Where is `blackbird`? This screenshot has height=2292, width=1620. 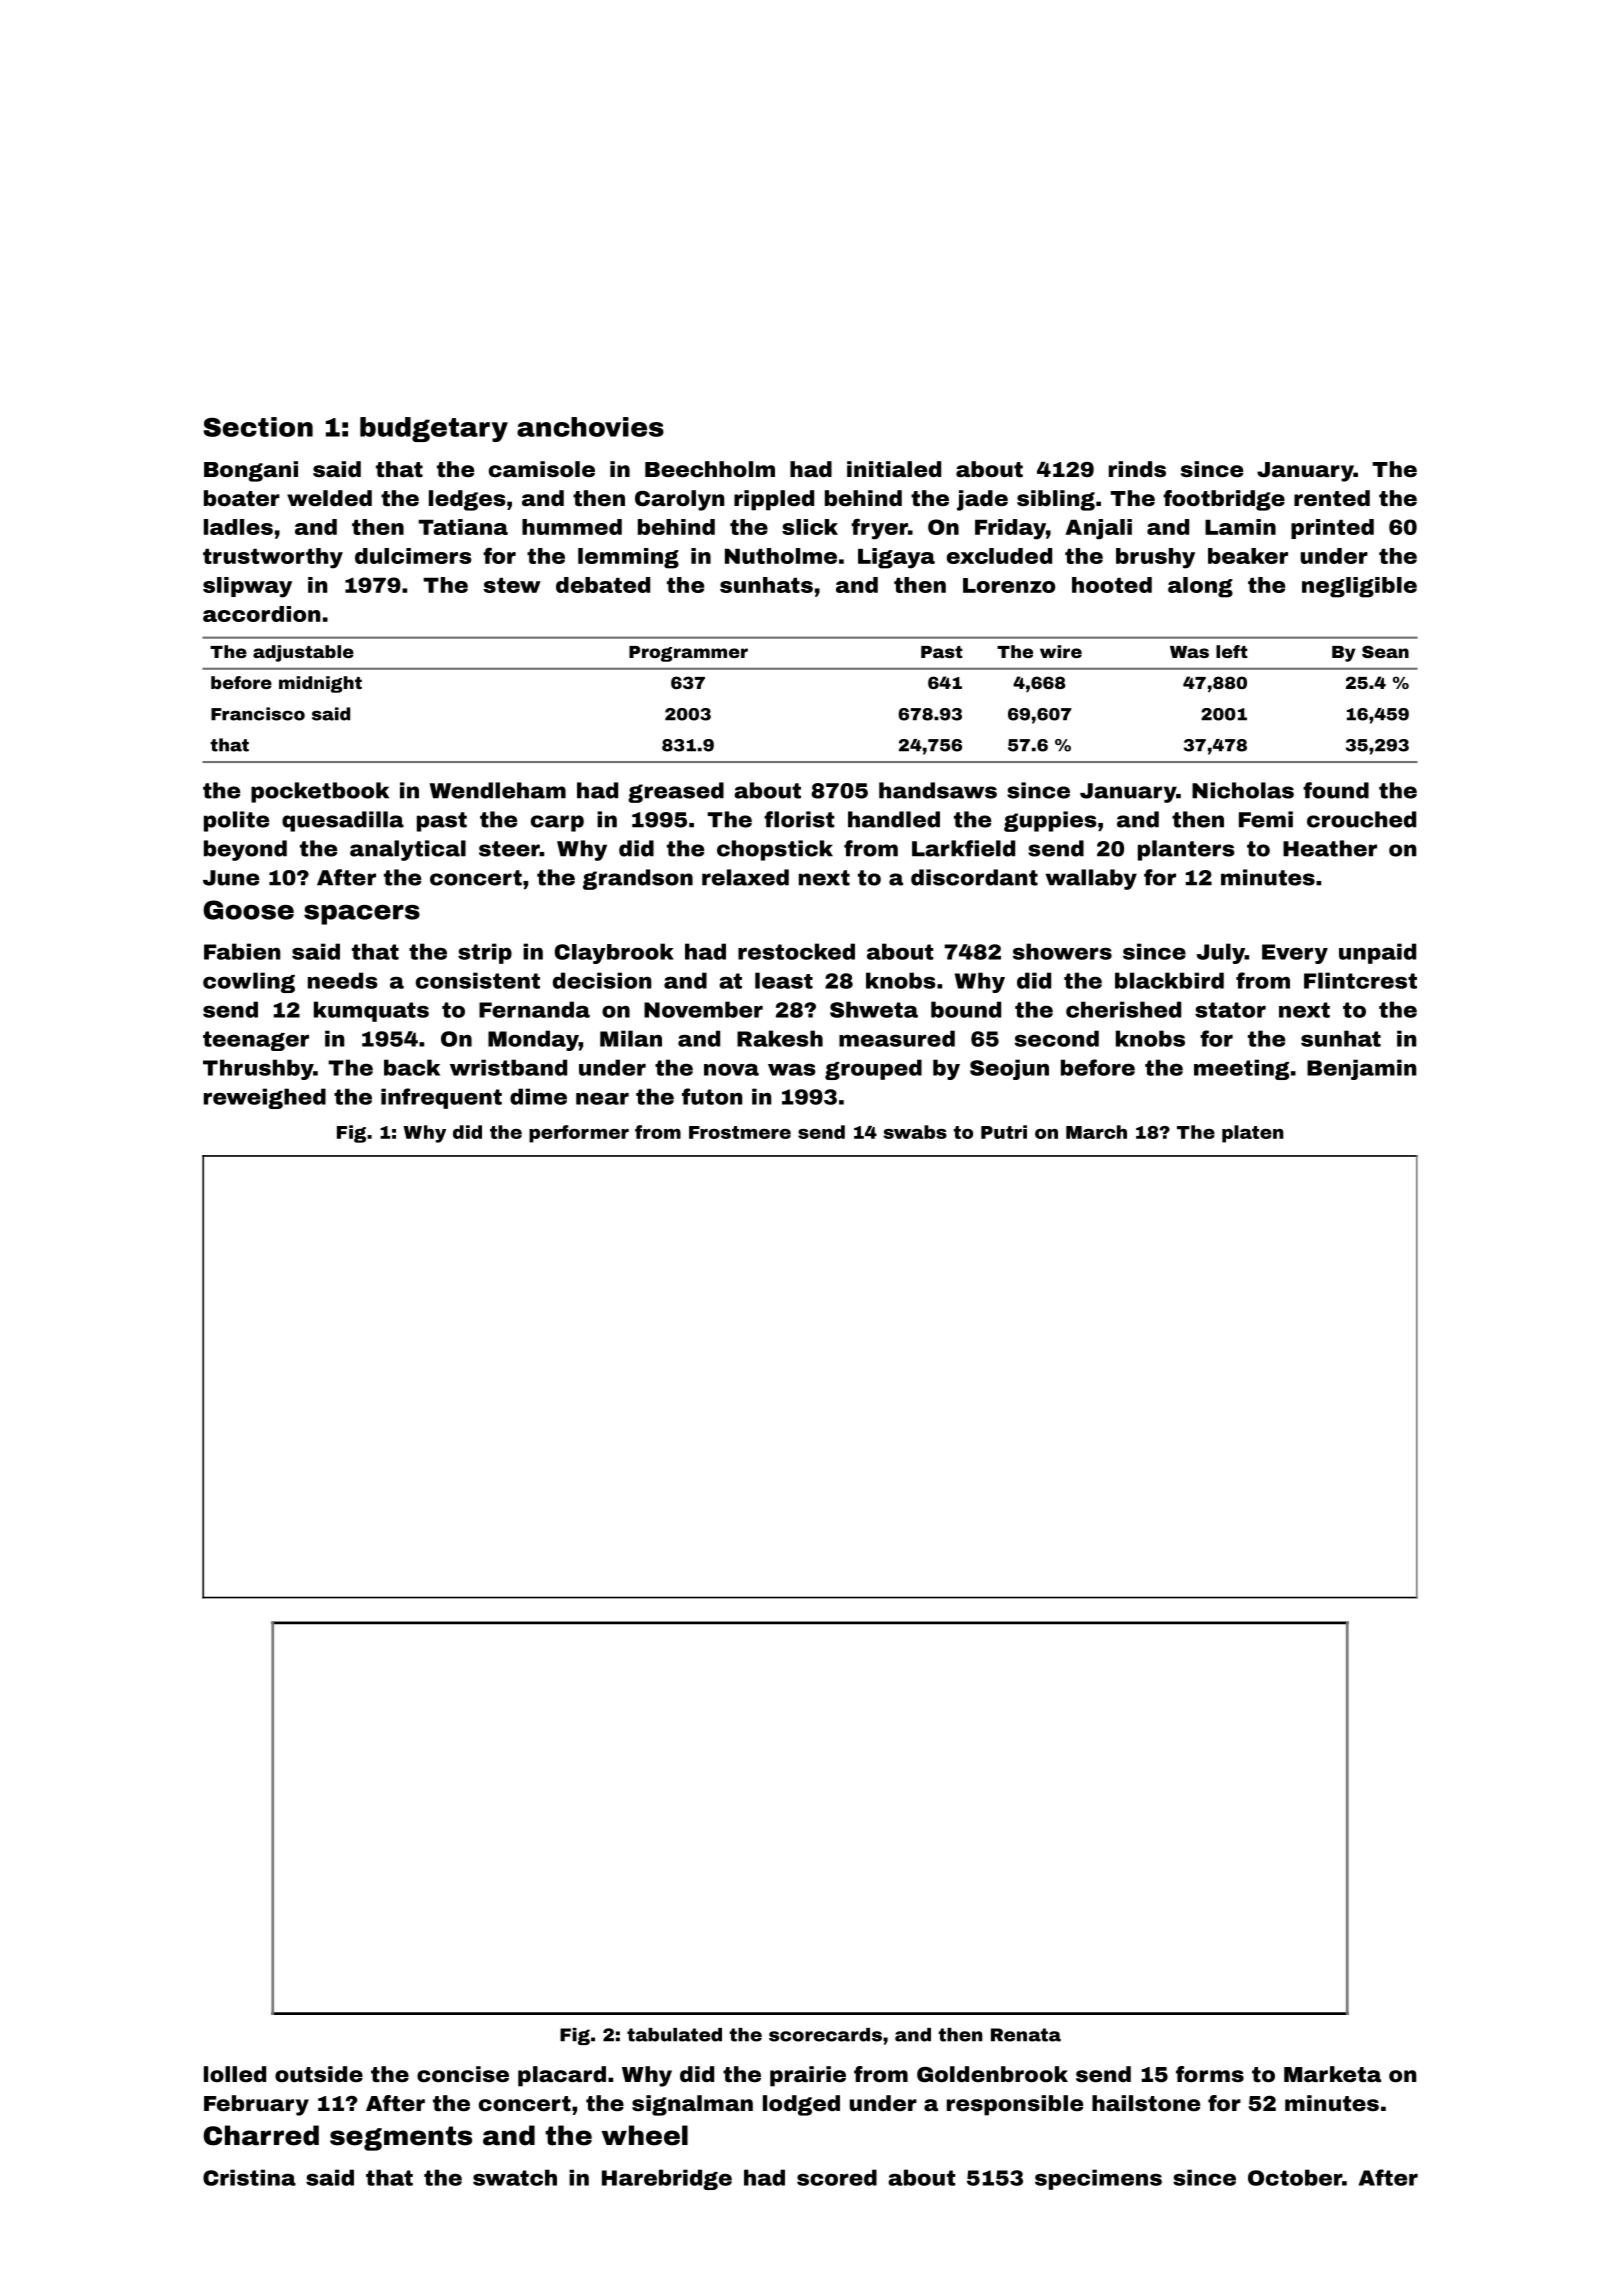
blackbird is located at coordinates (1169, 980).
